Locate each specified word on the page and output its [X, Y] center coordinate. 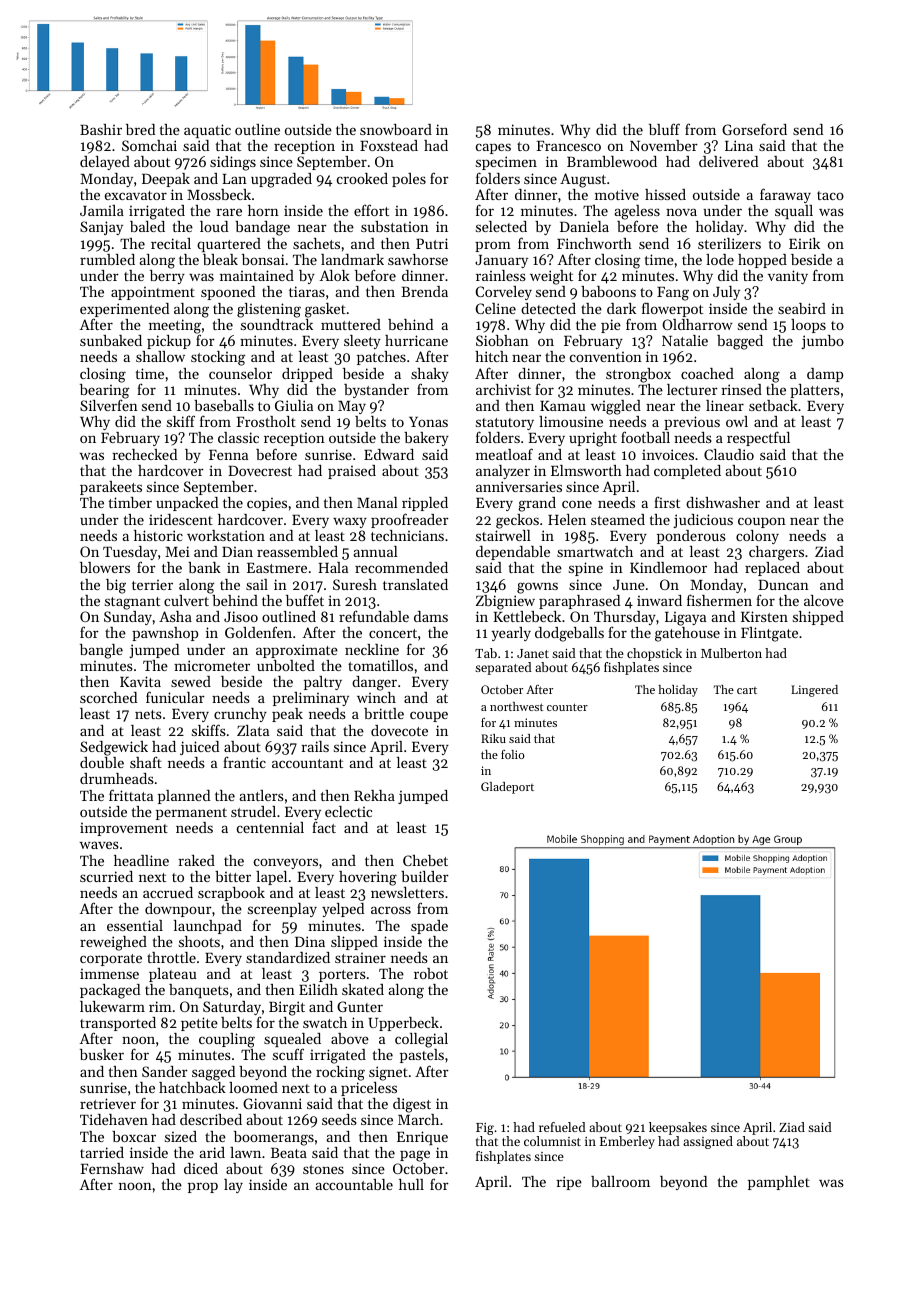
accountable [354, 1184]
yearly [511, 634]
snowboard [396, 129]
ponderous [691, 537]
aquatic [207, 131]
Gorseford [754, 129]
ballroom [620, 1181]
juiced [199, 748]
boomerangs [274, 1138]
